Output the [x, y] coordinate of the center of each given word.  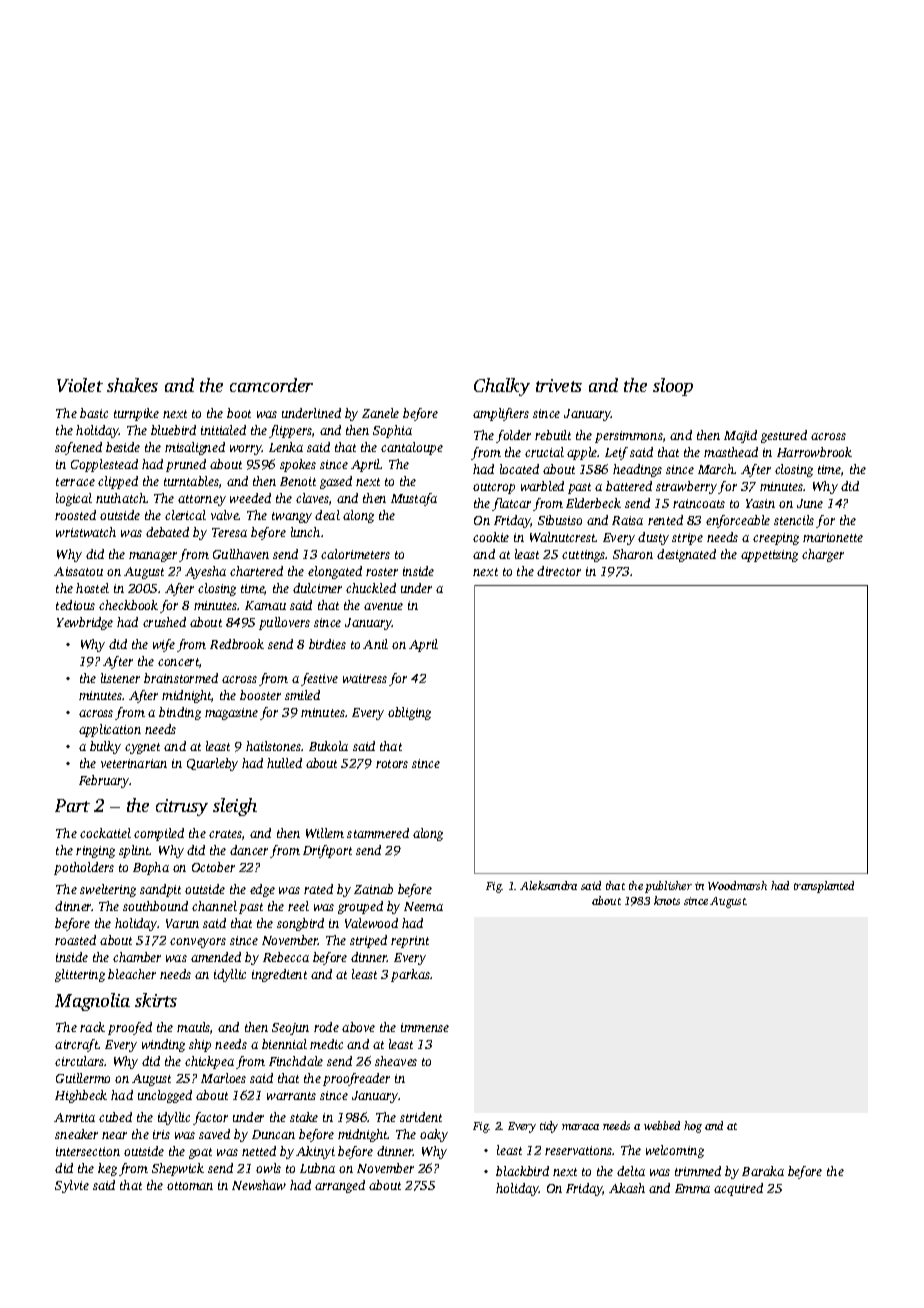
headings [637, 470]
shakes [132, 385]
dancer [249, 850]
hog [693, 1127]
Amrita [74, 1117]
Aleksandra [548, 885]
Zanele [380, 413]
